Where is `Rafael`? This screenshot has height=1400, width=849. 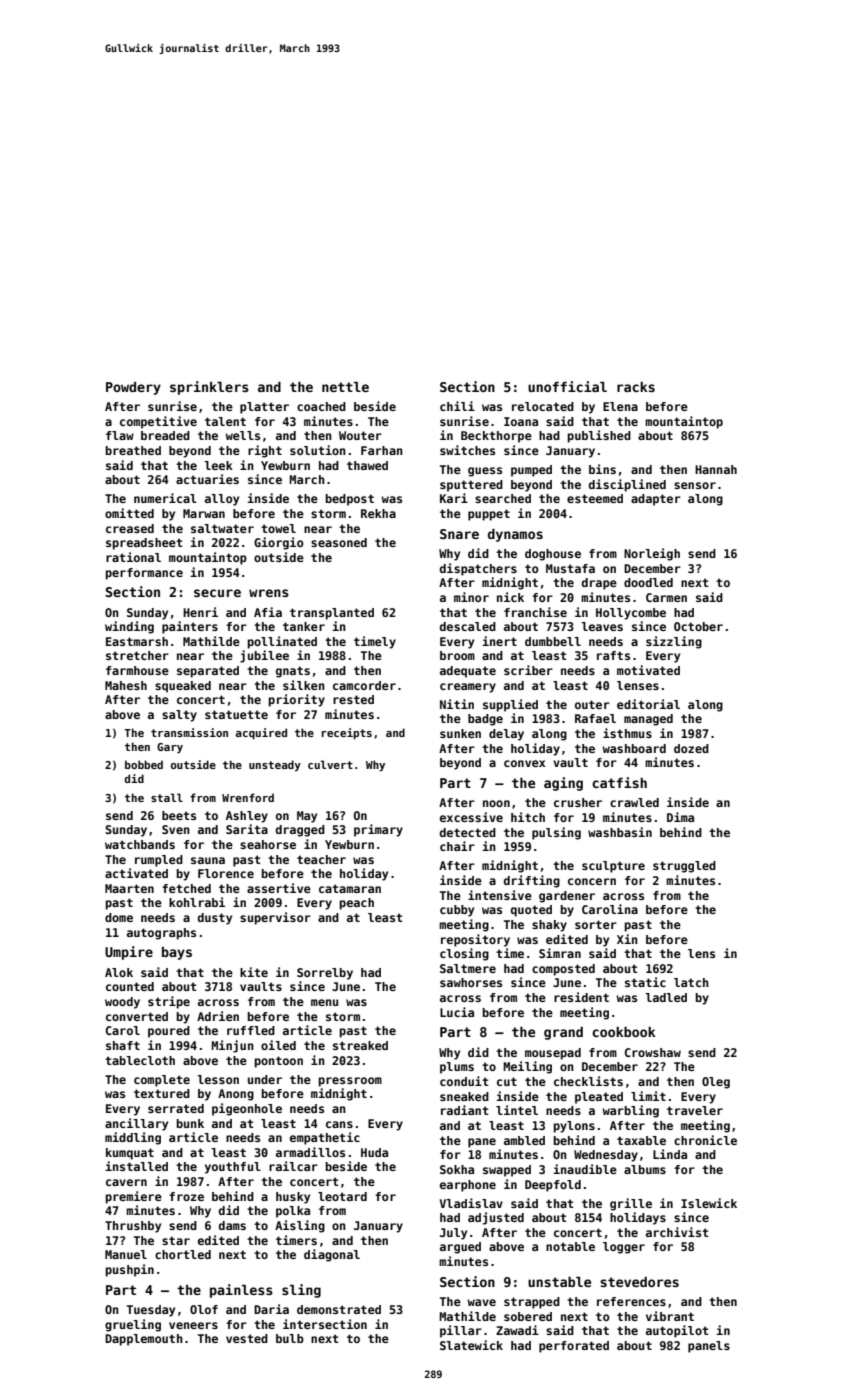
Rafael is located at coordinates (595, 718).
